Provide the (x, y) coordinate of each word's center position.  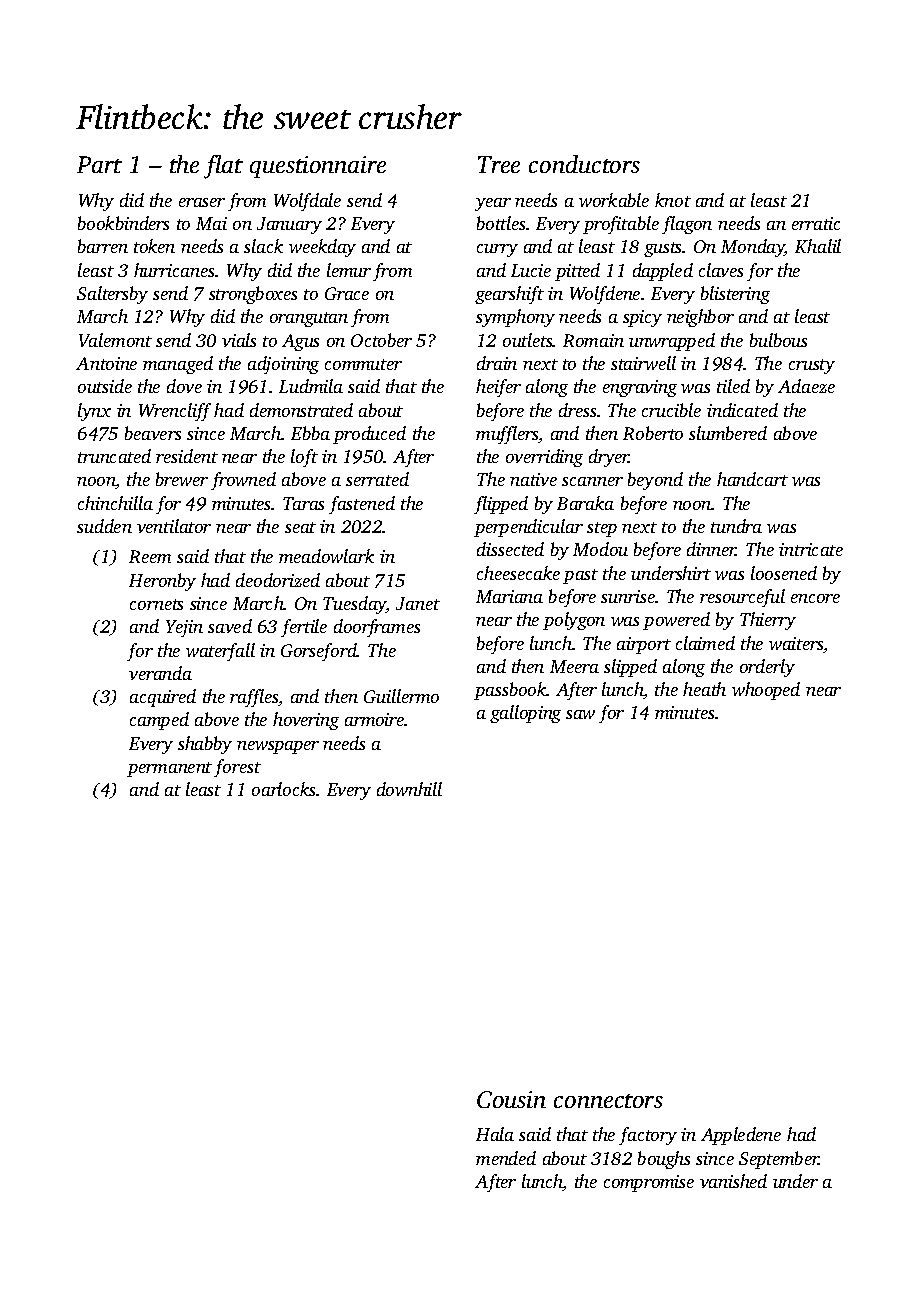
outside (105, 386)
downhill (409, 789)
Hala (495, 1134)
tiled (733, 386)
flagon (687, 225)
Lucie (531, 270)
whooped (766, 691)
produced (369, 435)
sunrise (628, 596)
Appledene (741, 1136)
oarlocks (284, 789)
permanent (169, 769)
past (580, 576)
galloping (525, 714)
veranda (160, 673)
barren (103, 246)
